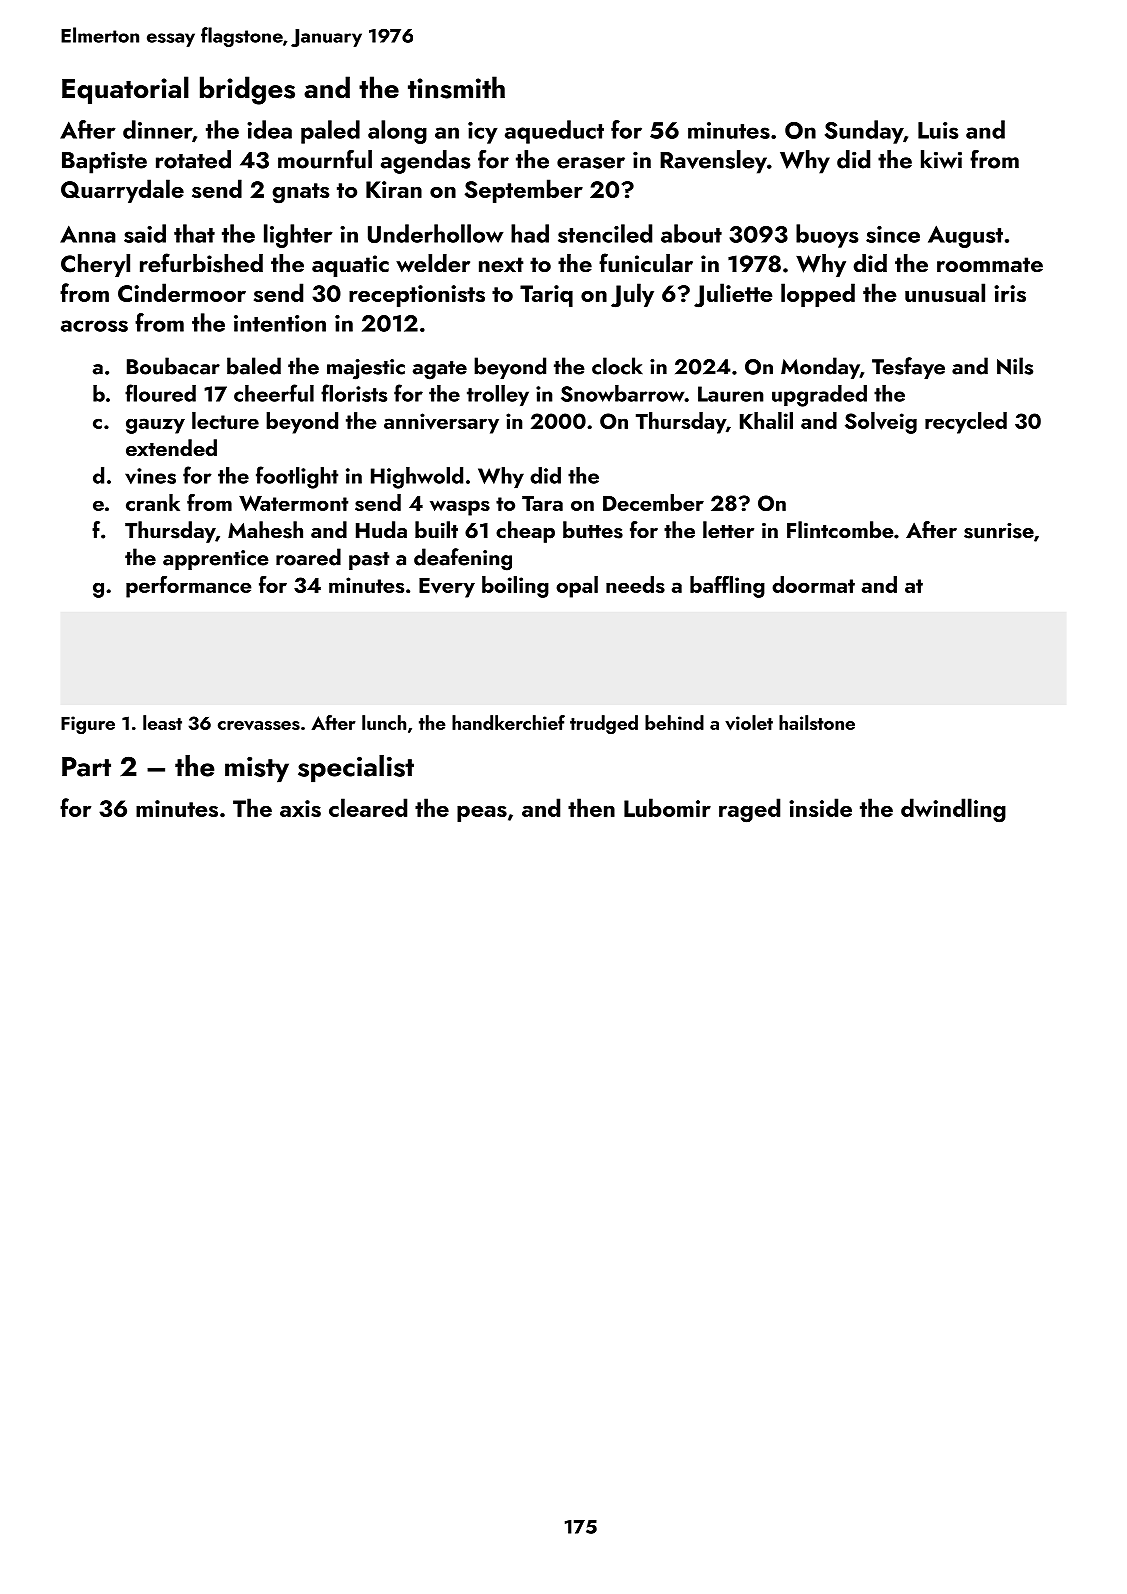 The height and width of the image is (1594, 1127). I want to click on Highwold, so click(417, 478).
